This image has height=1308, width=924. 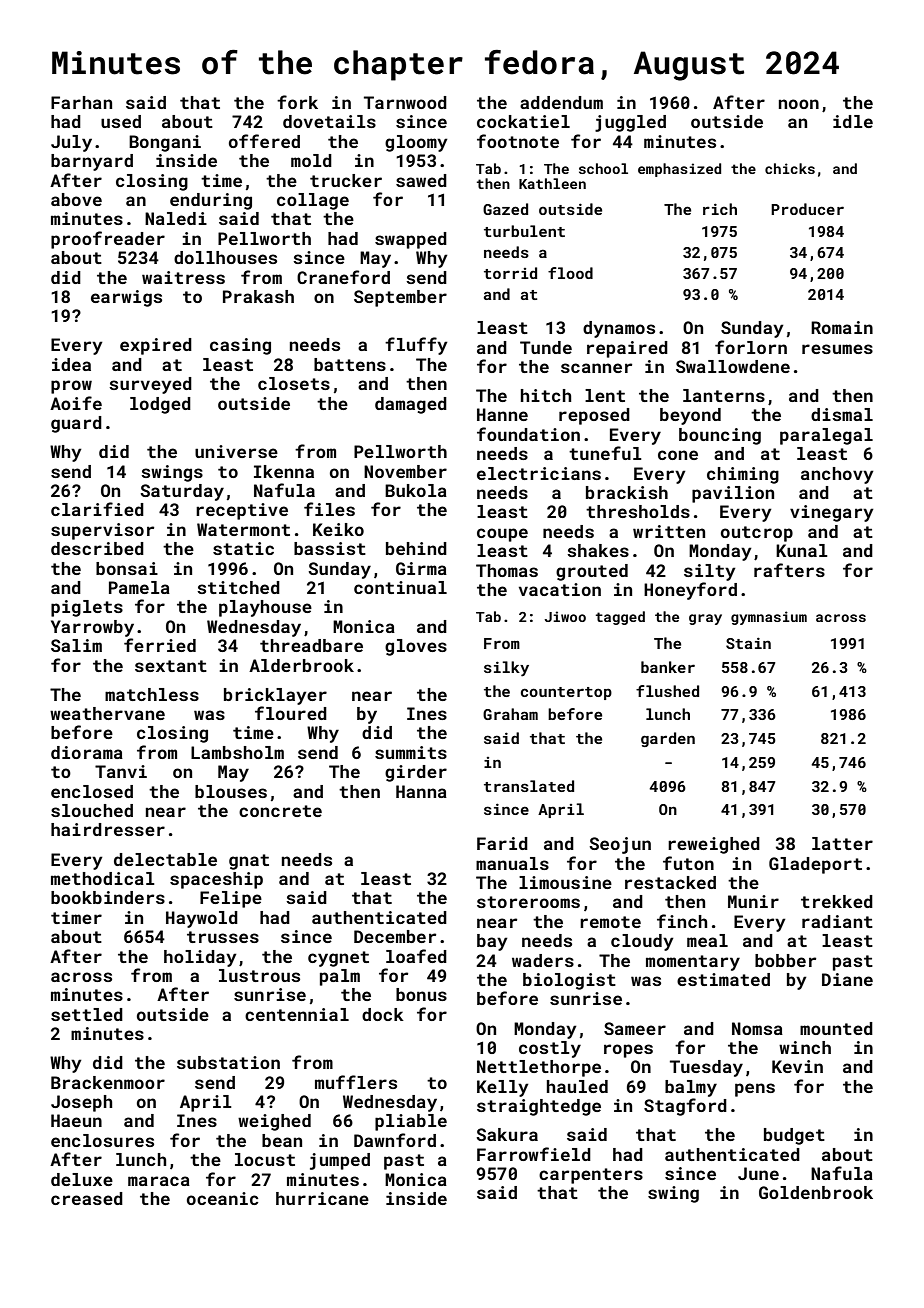 I want to click on hurricane, so click(x=322, y=1198).
